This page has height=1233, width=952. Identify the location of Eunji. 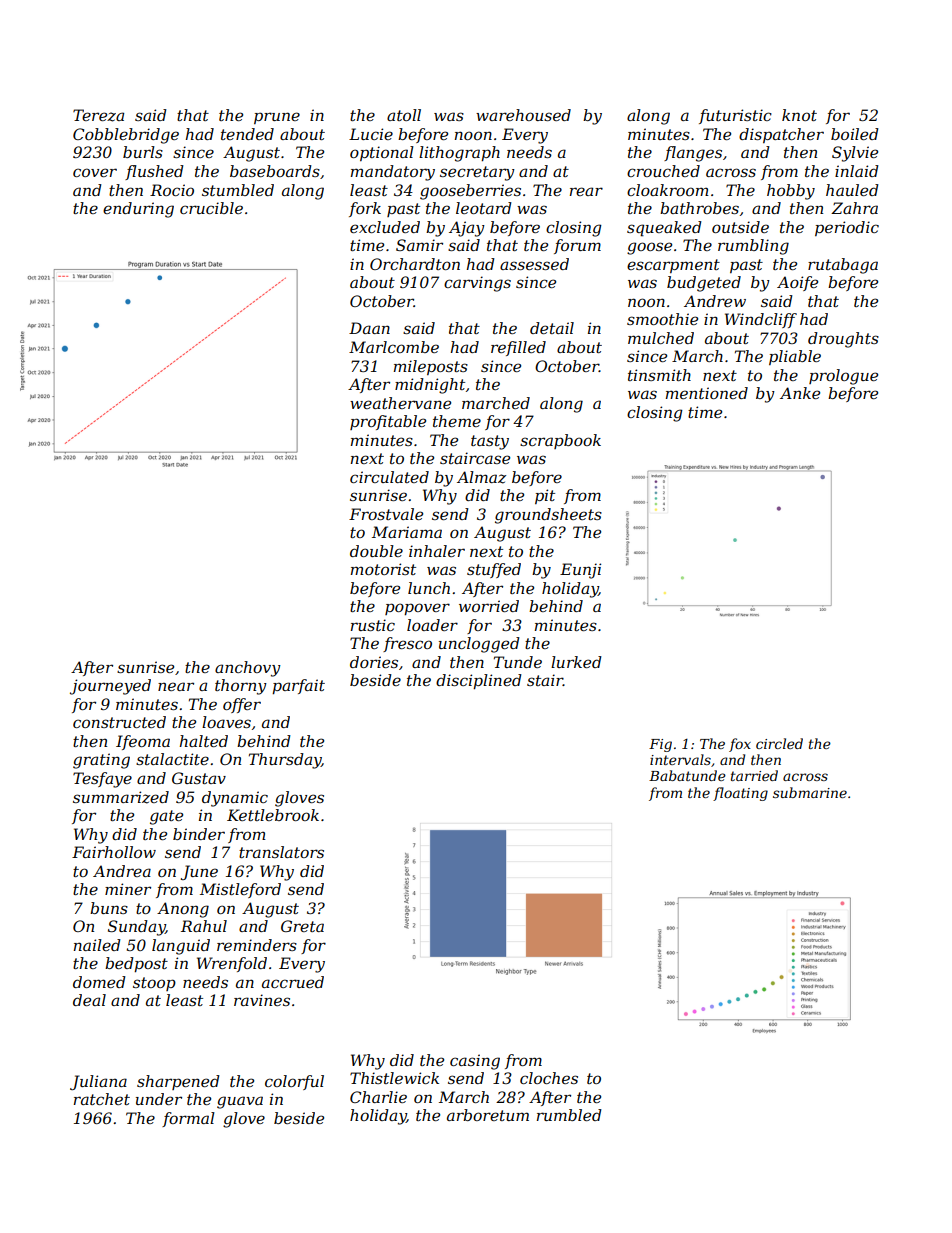
(580, 571).
